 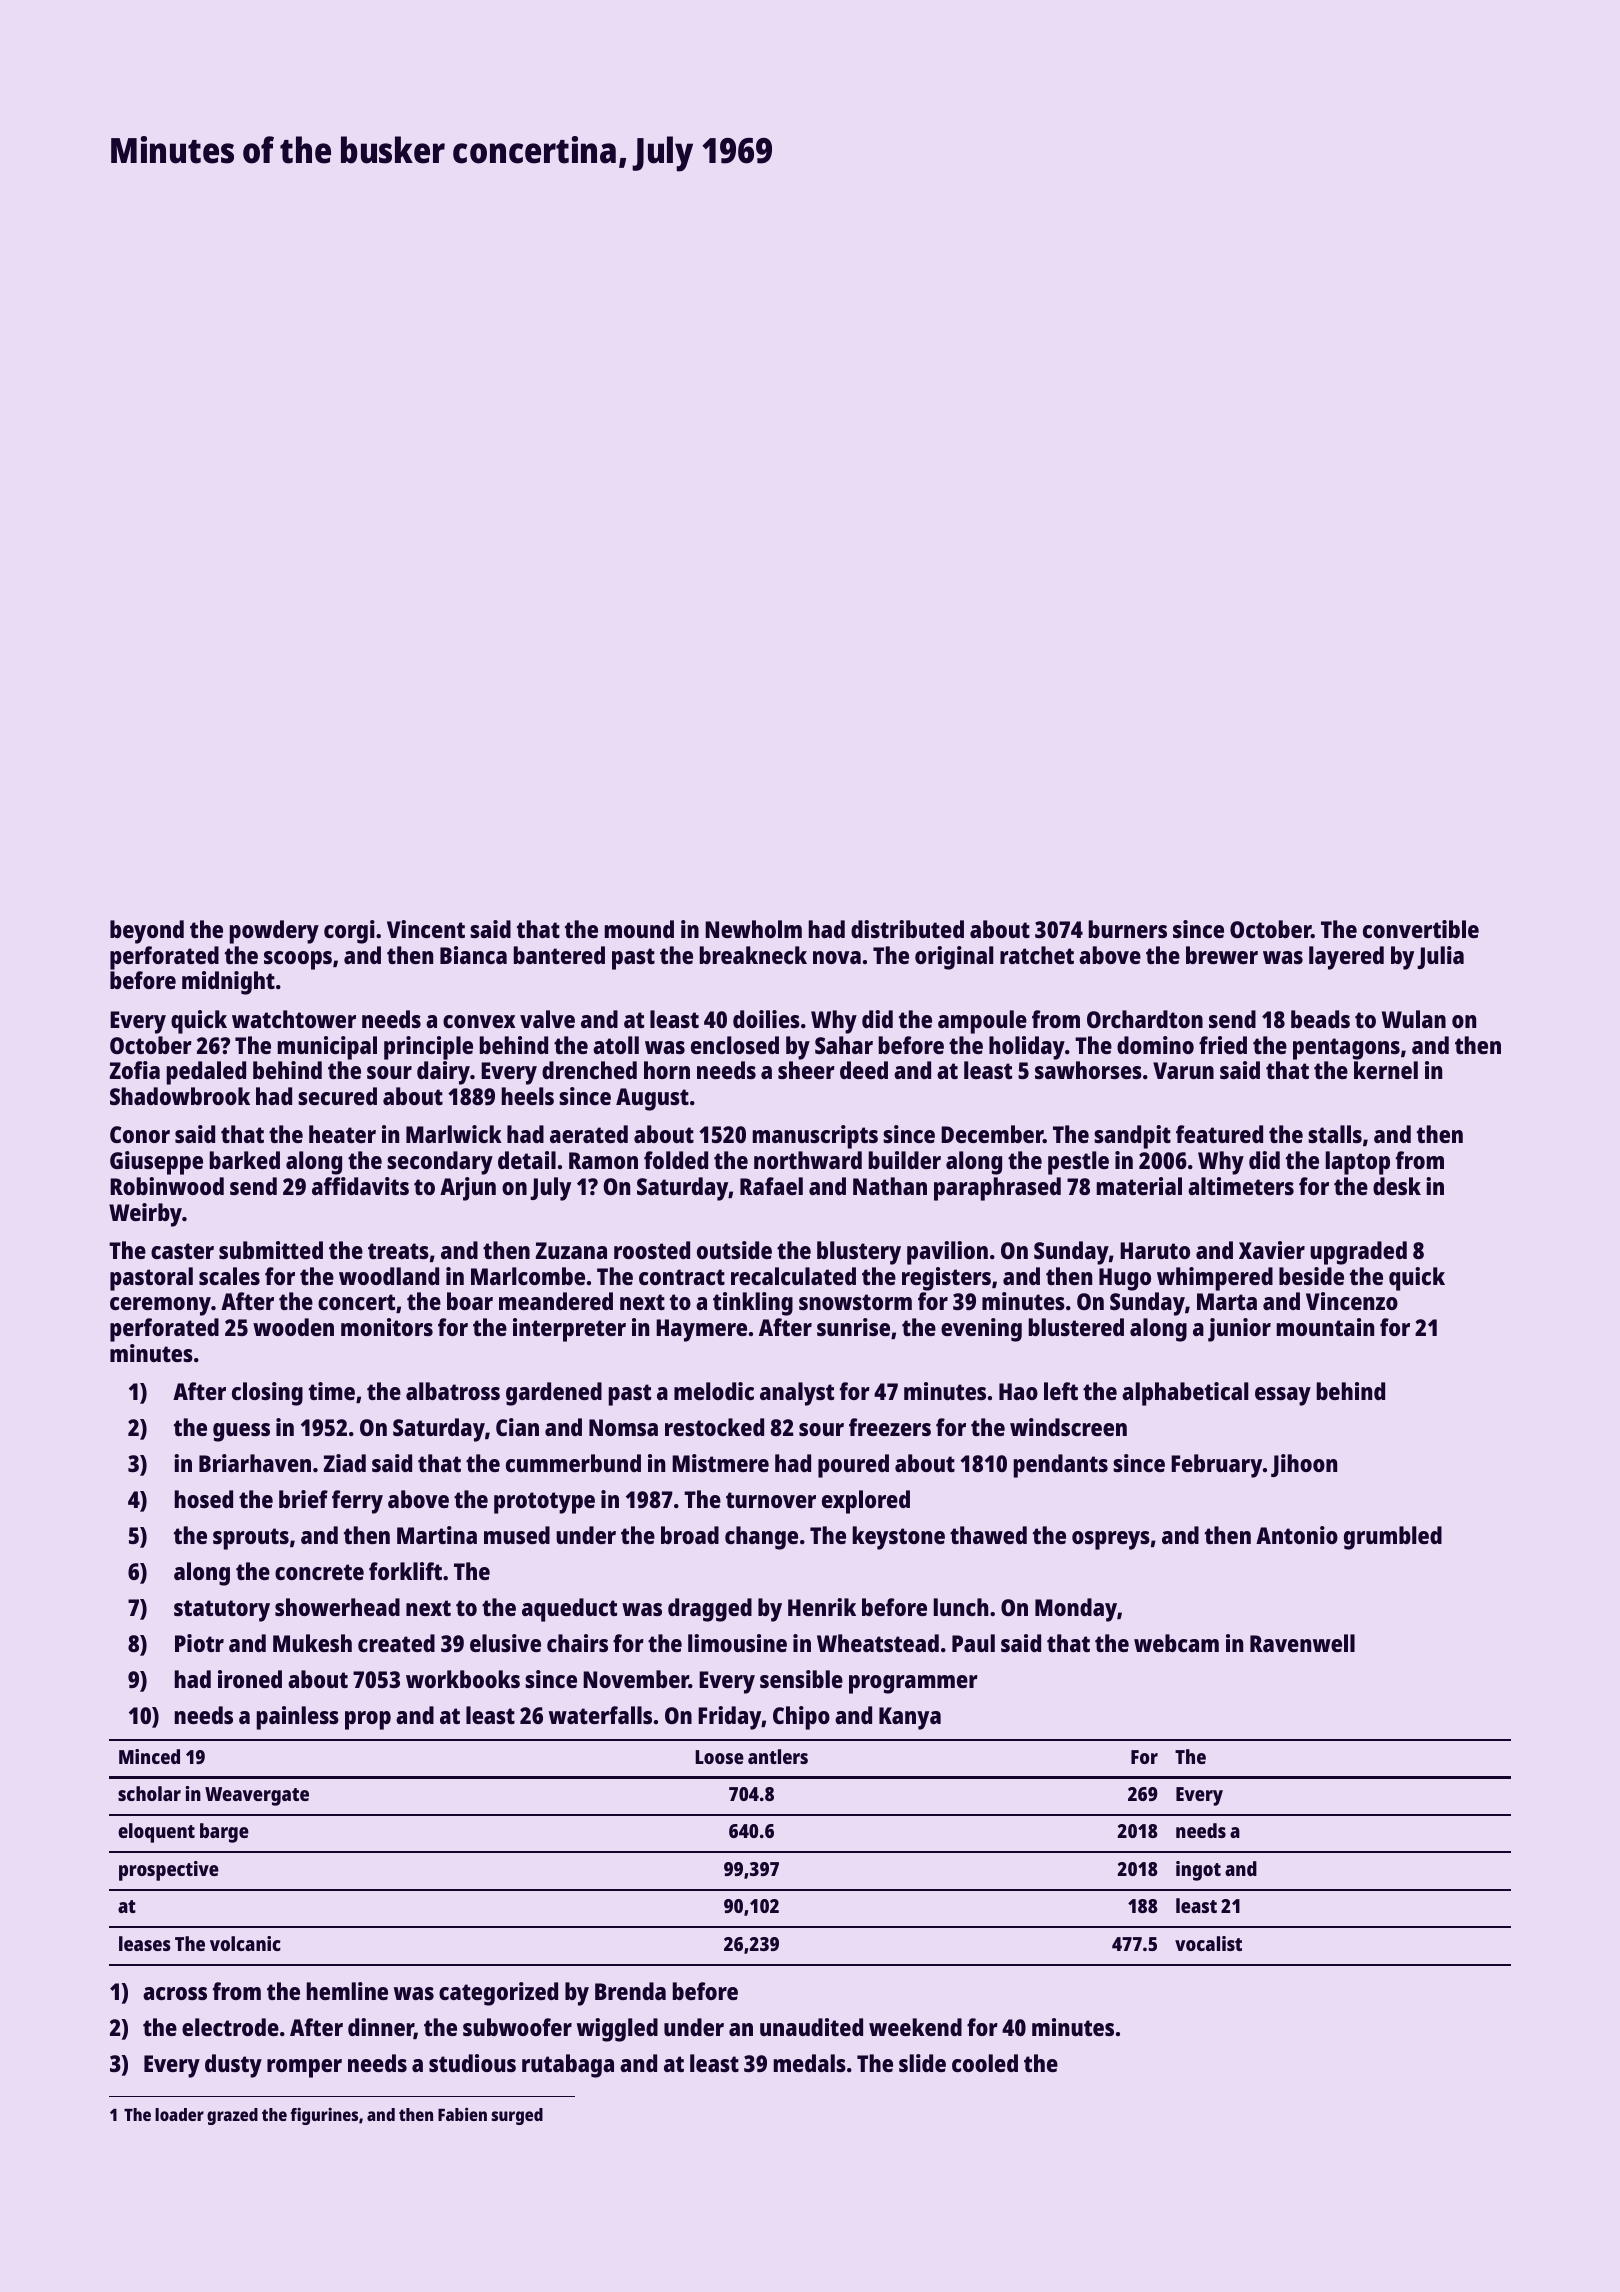 What do you see at coordinates (1325, 1327) in the image?
I see `mountain` at bounding box center [1325, 1327].
